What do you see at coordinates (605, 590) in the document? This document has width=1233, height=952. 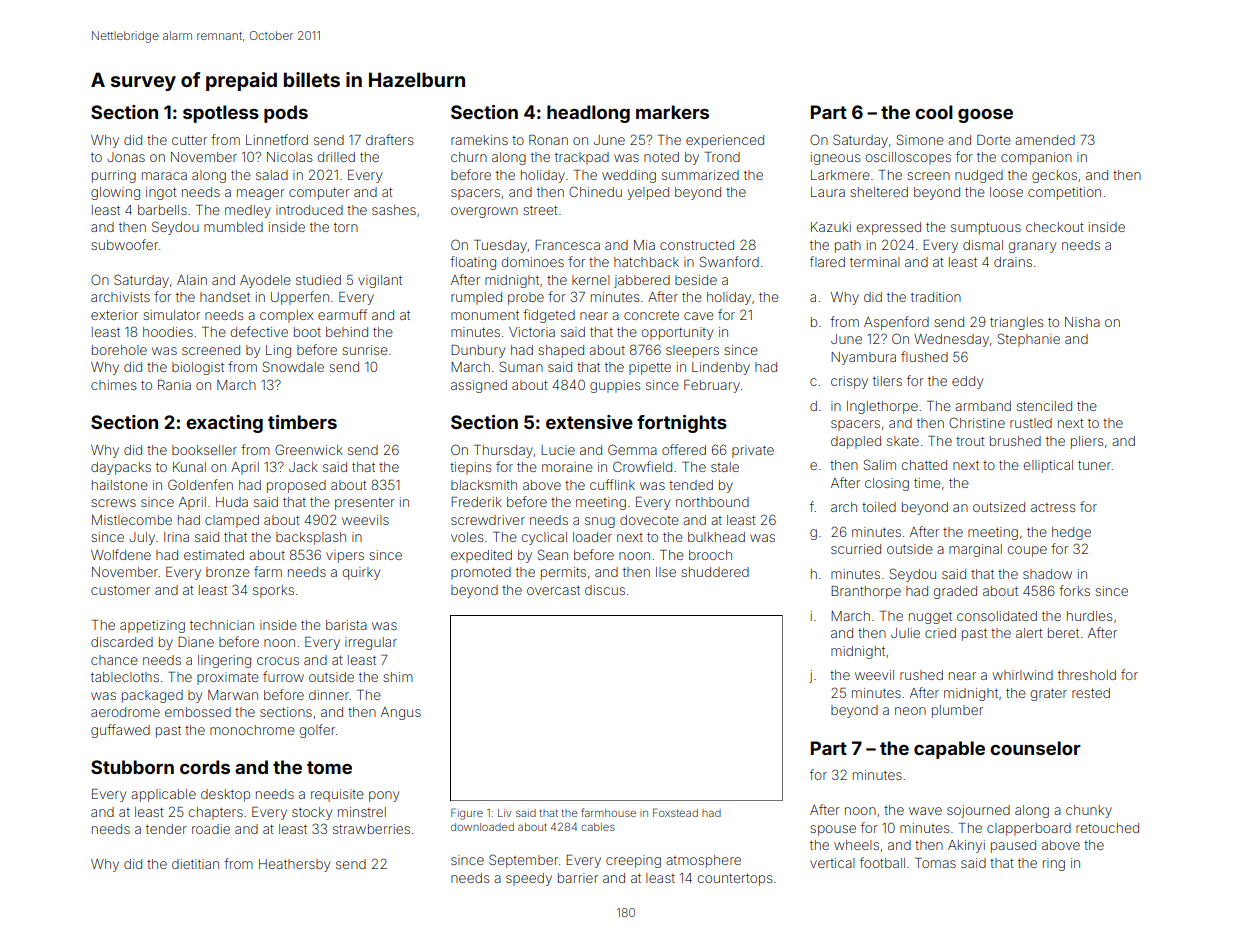 I see `discus` at bounding box center [605, 590].
